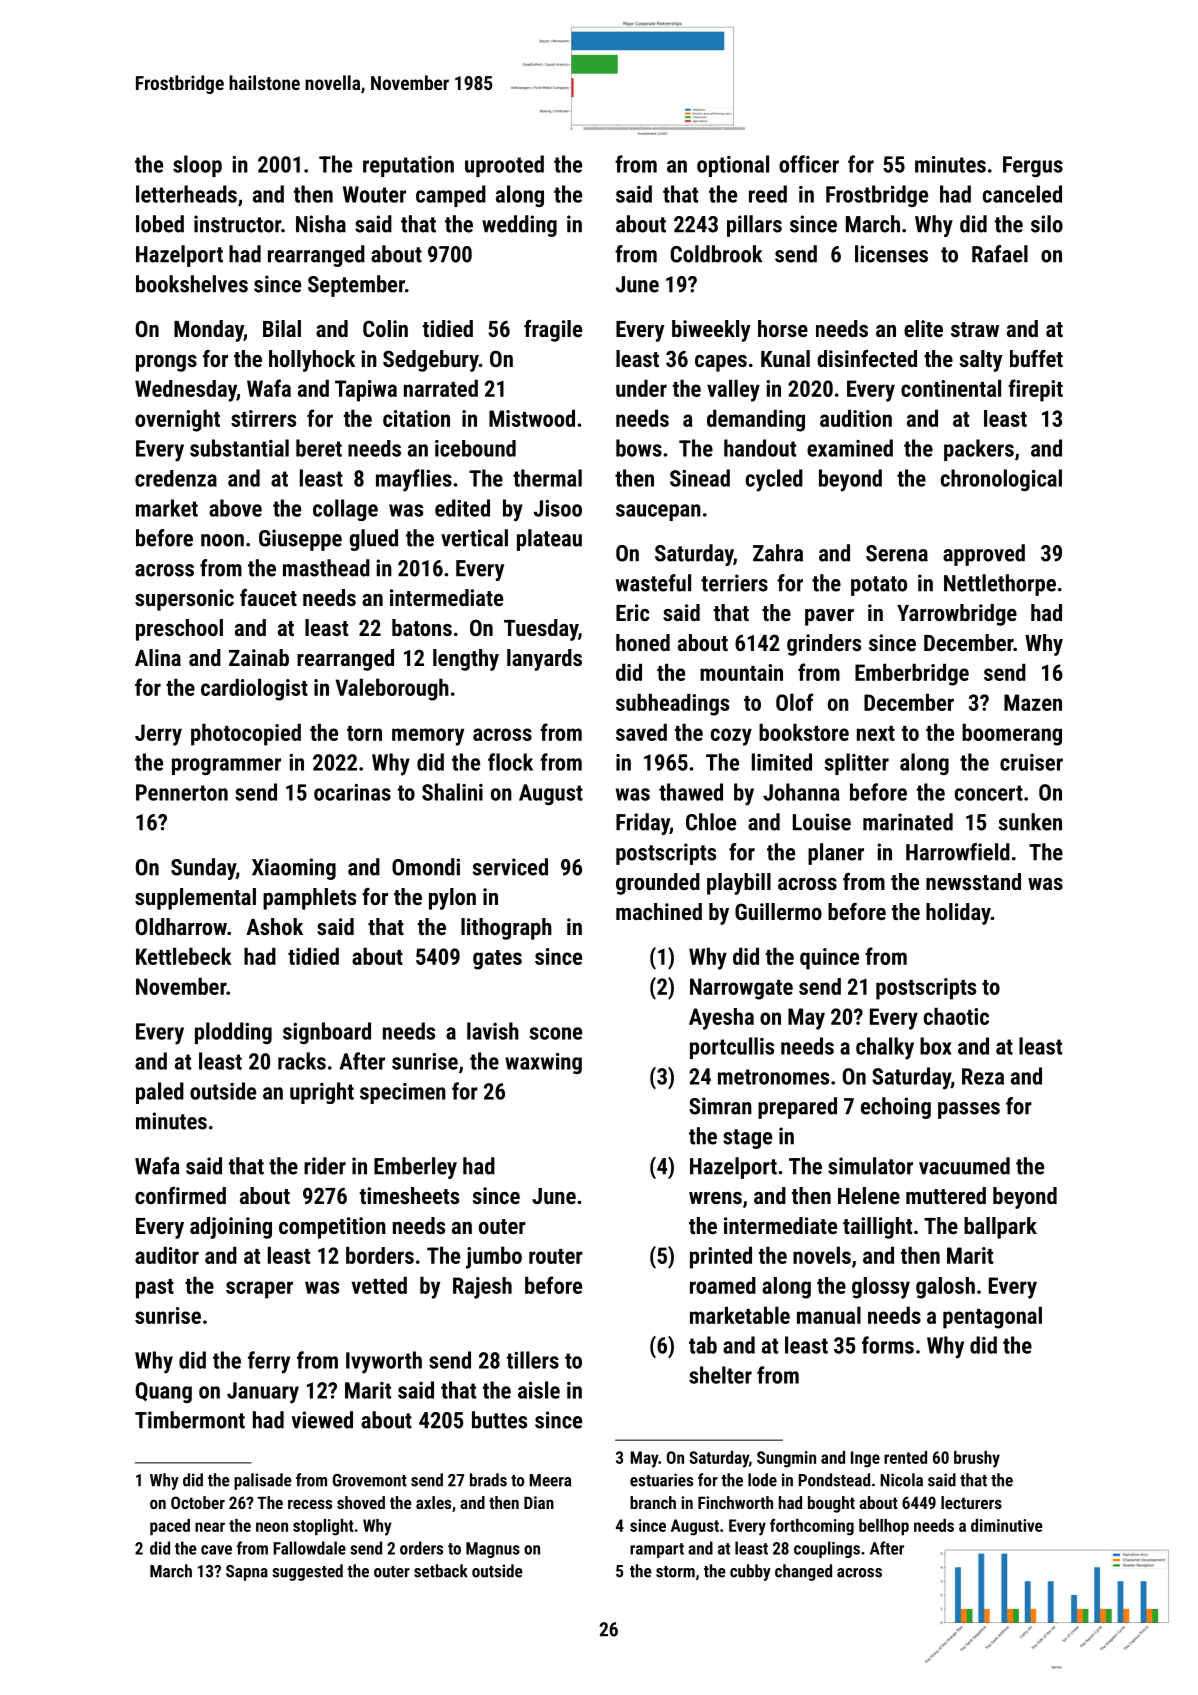 The width and height of the screenshot is (1198, 1695). What do you see at coordinates (352, 792) in the screenshot?
I see `ocarinas` at bounding box center [352, 792].
